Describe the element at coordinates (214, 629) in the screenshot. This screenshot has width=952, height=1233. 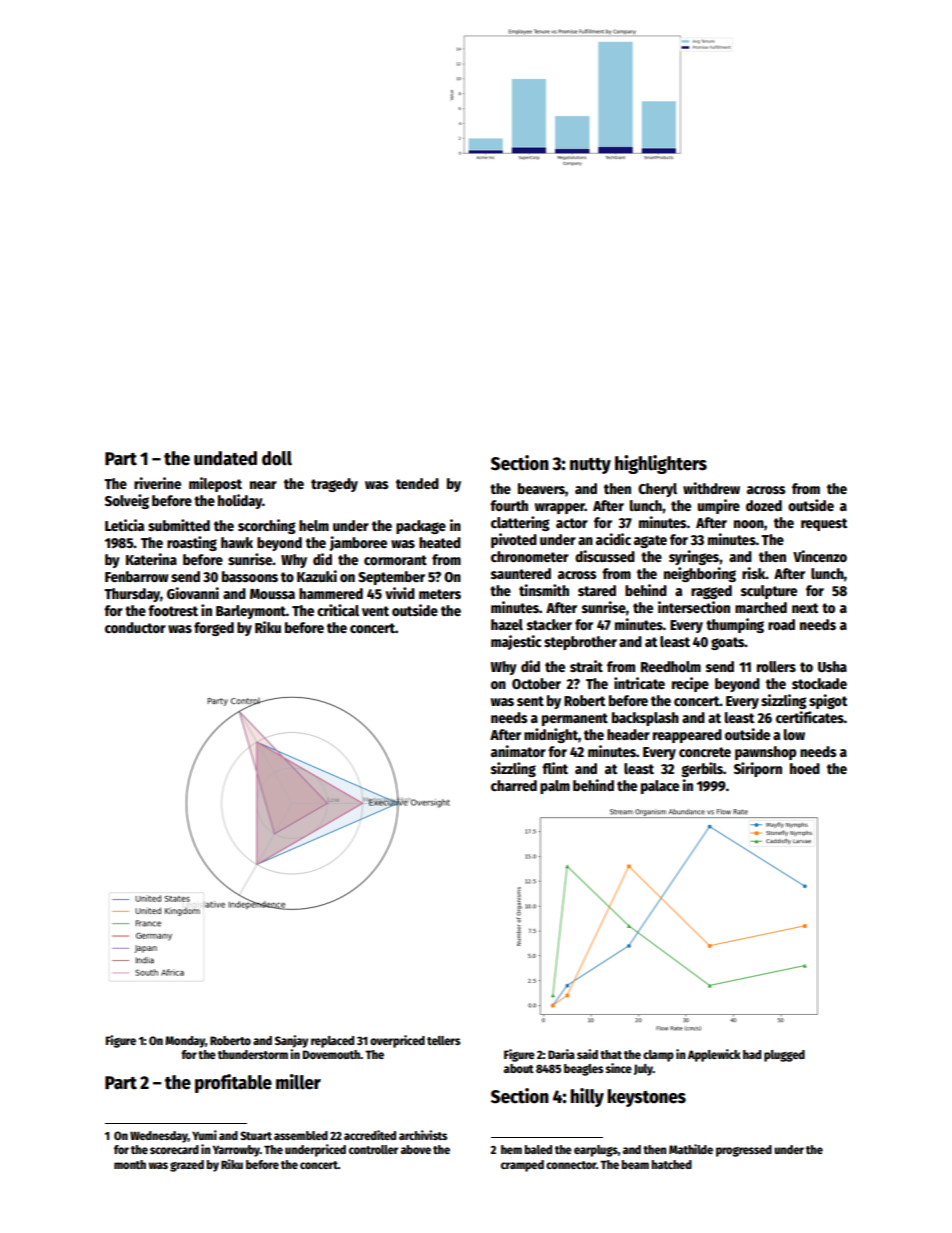
I see `forged` at that location.
